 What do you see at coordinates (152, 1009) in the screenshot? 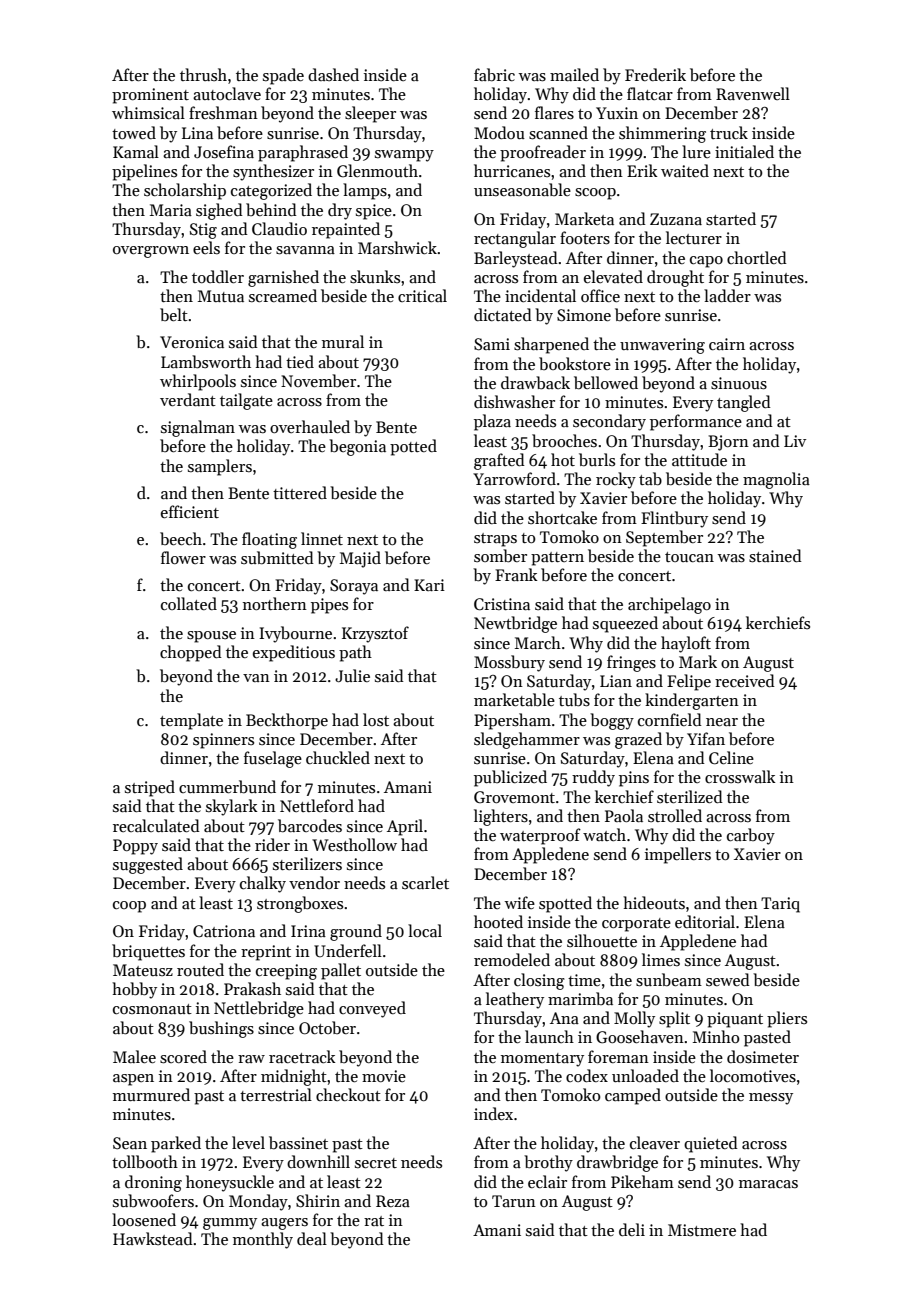
I see `cosmonaut` at bounding box center [152, 1009].
